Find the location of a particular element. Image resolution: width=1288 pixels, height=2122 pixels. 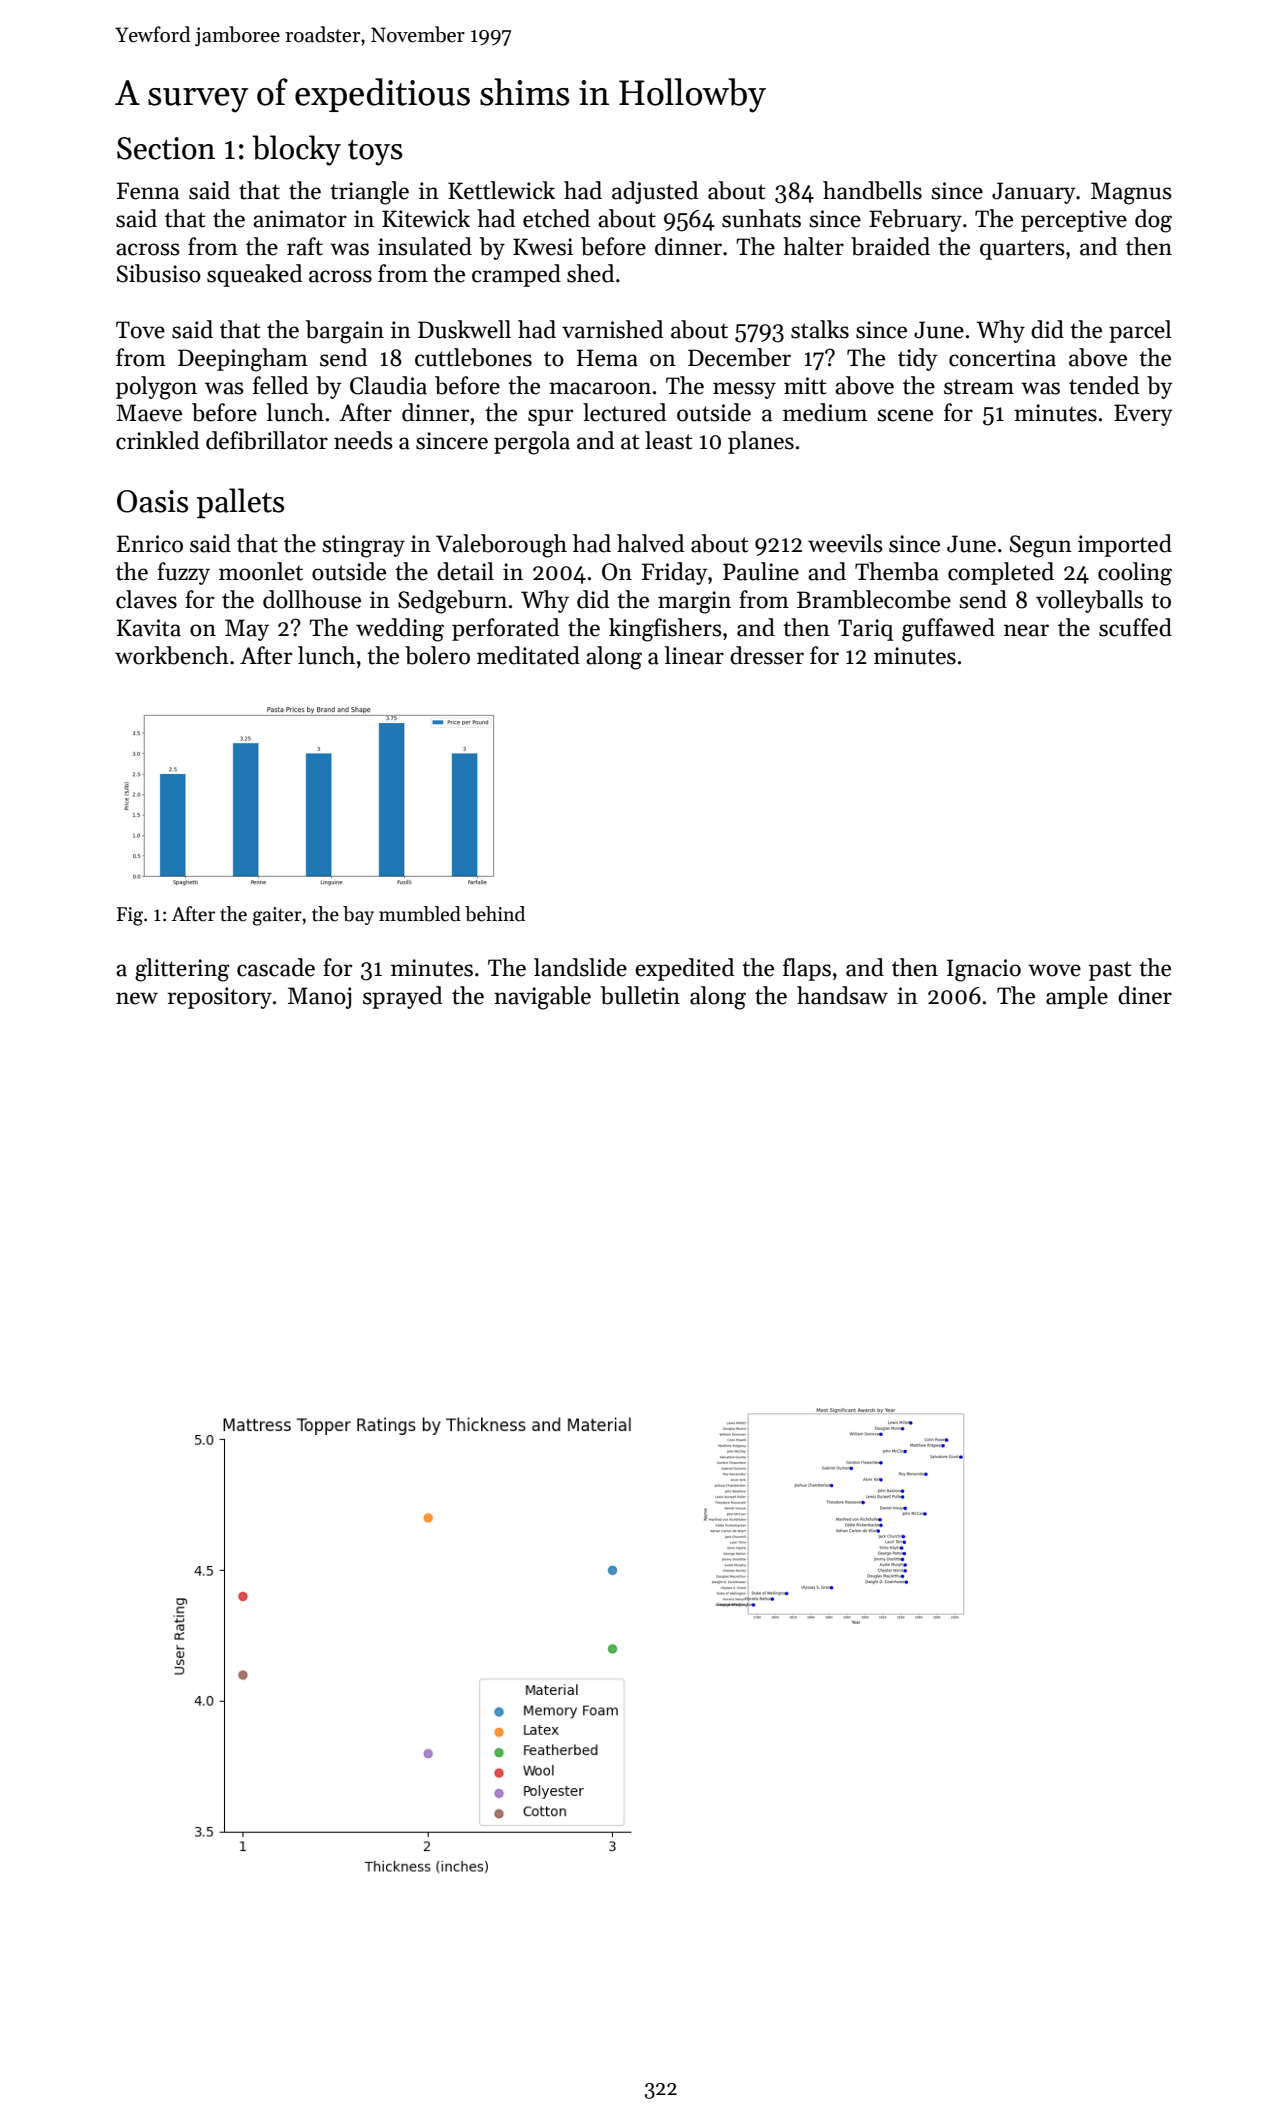

Magnus is located at coordinates (1131, 193).
